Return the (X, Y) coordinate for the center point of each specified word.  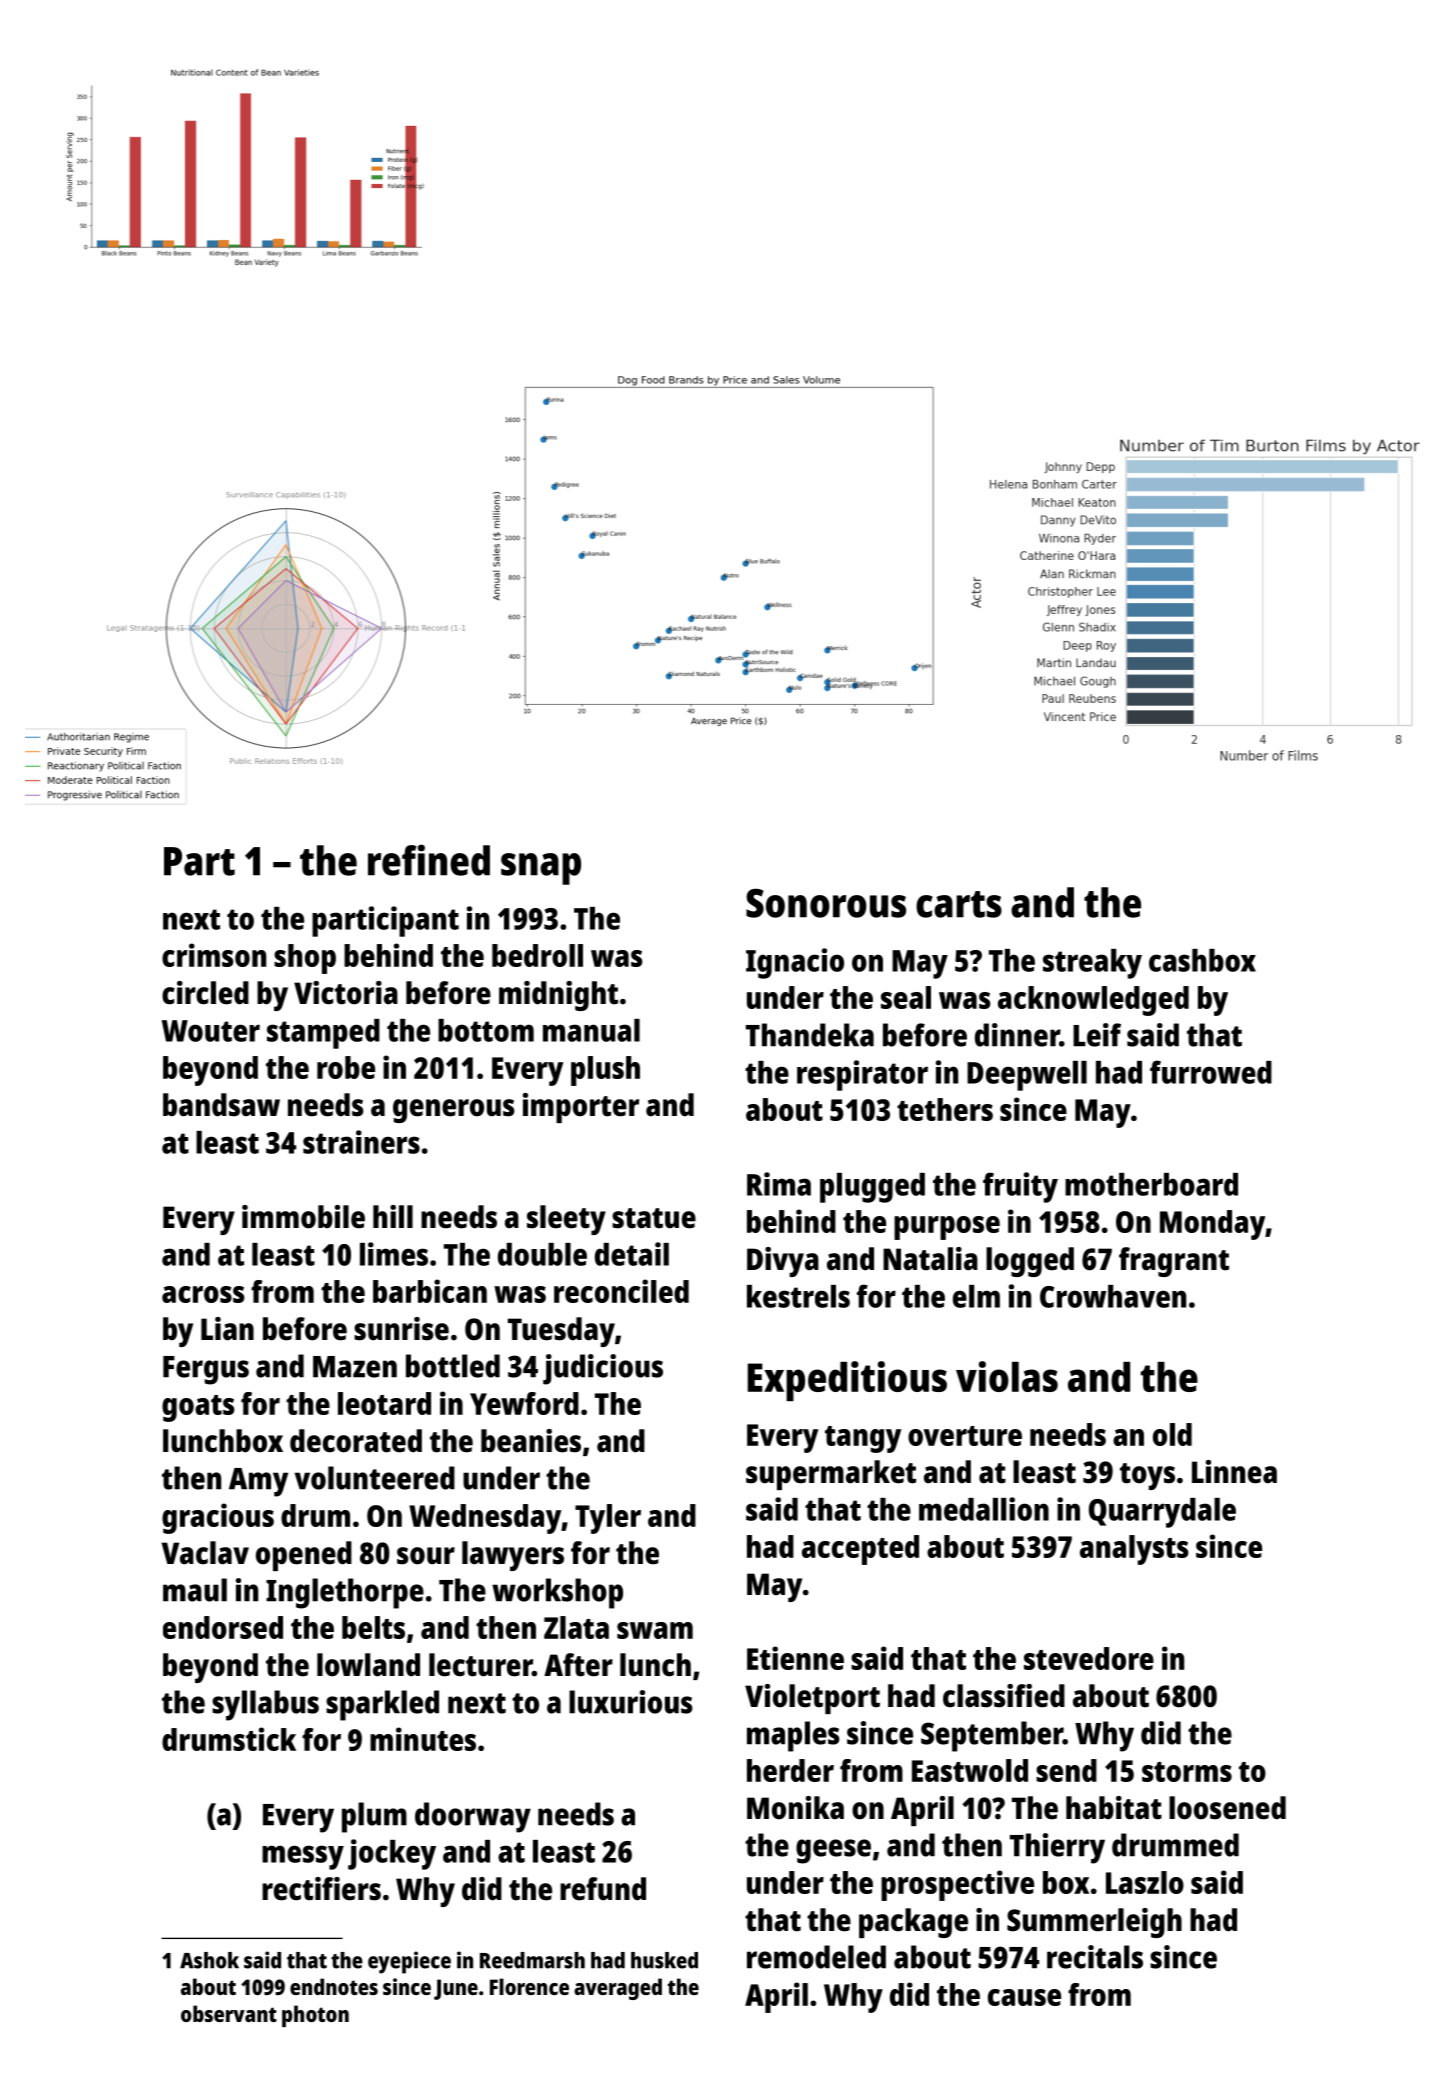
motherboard (1151, 1184)
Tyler (608, 1519)
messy (303, 1857)
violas (1007, 1376)
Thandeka (810, 1035)
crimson (214, 955)
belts (373, 1627)
